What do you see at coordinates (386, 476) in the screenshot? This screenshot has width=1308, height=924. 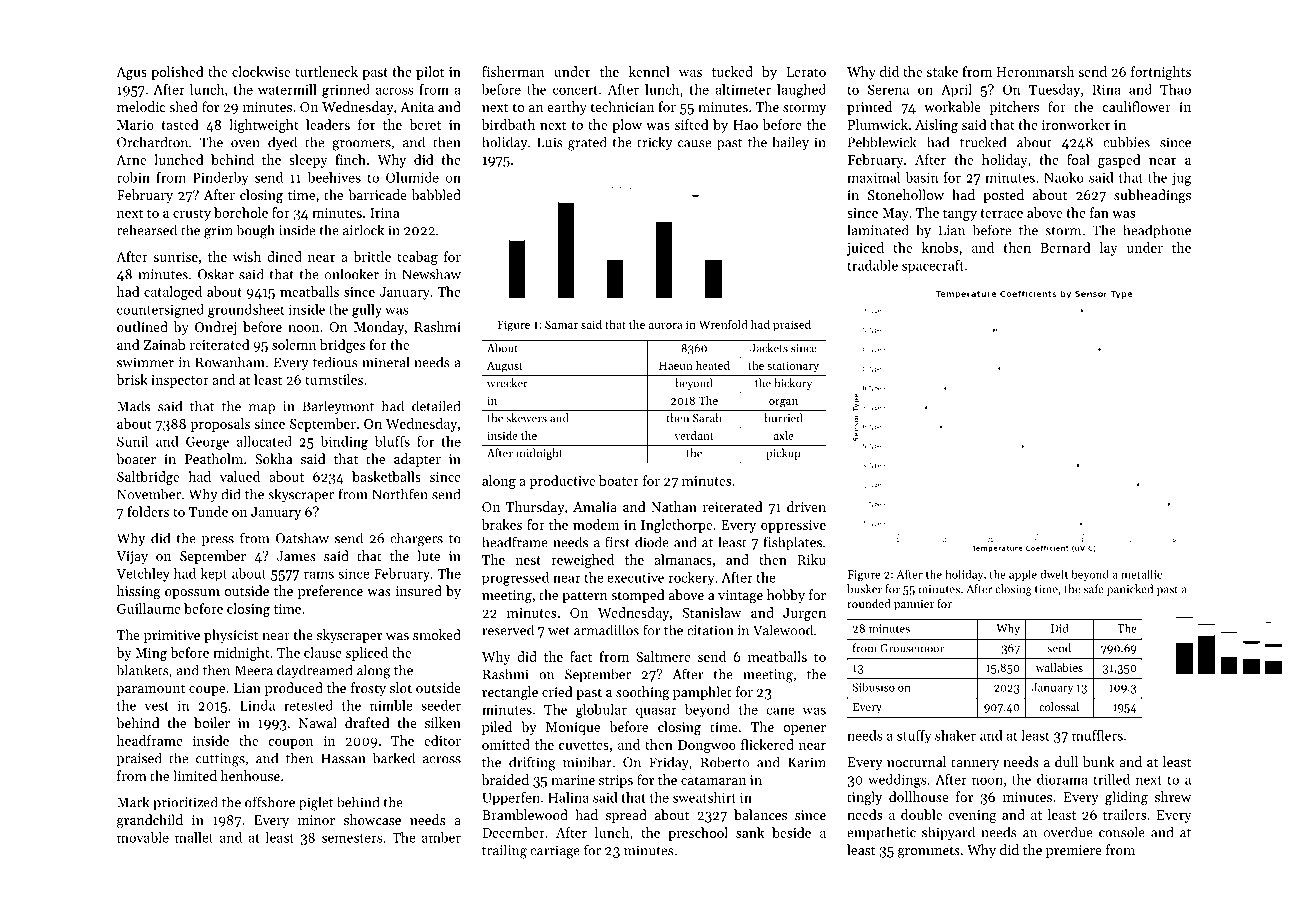 I see `basketballs` at bounding box center [386, 476].
